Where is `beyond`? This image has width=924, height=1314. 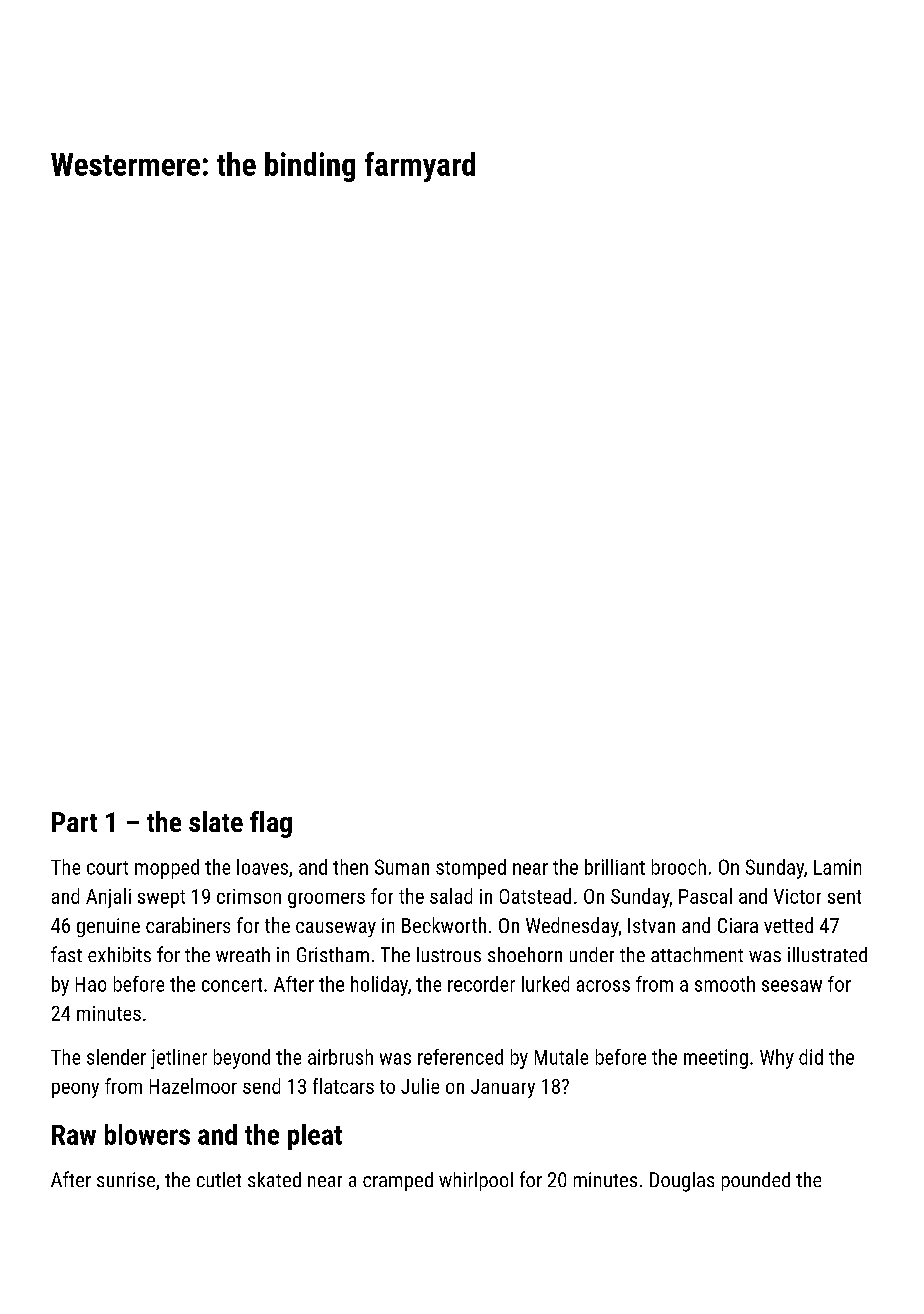
beyond is located at coordinates (242, 1059).
